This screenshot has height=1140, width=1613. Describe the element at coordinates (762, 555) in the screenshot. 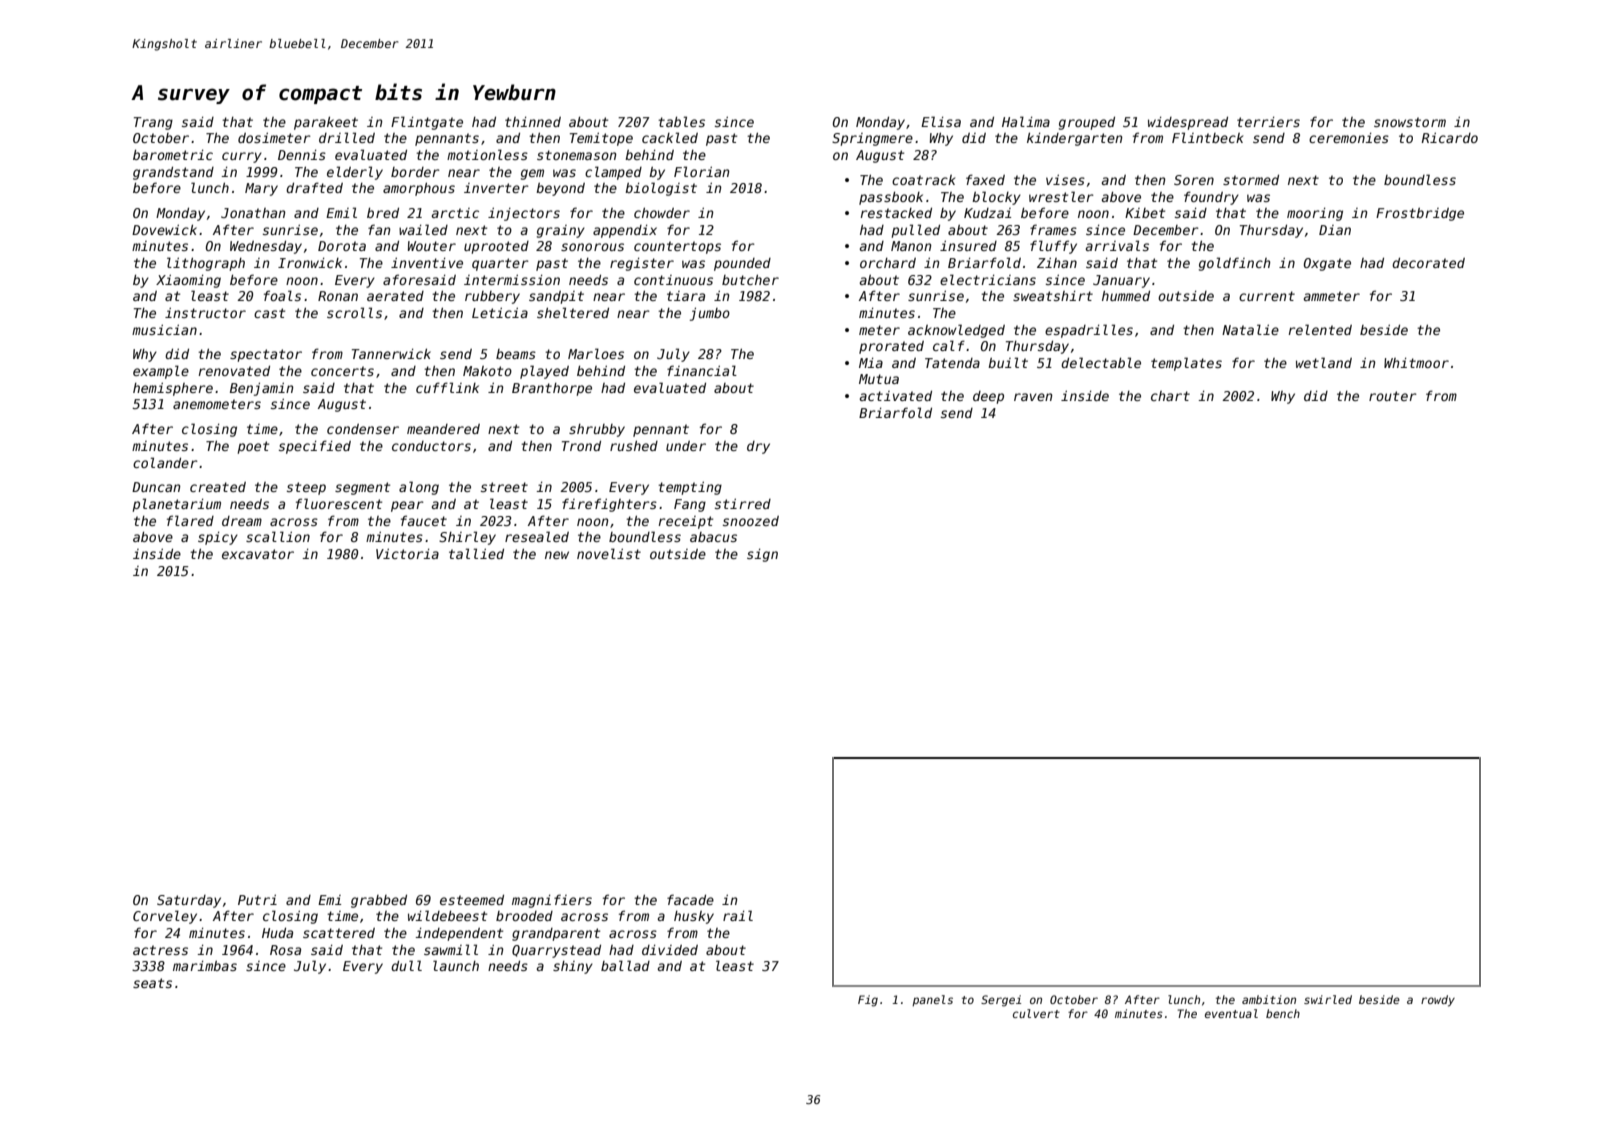

I see `sign` at that location.
